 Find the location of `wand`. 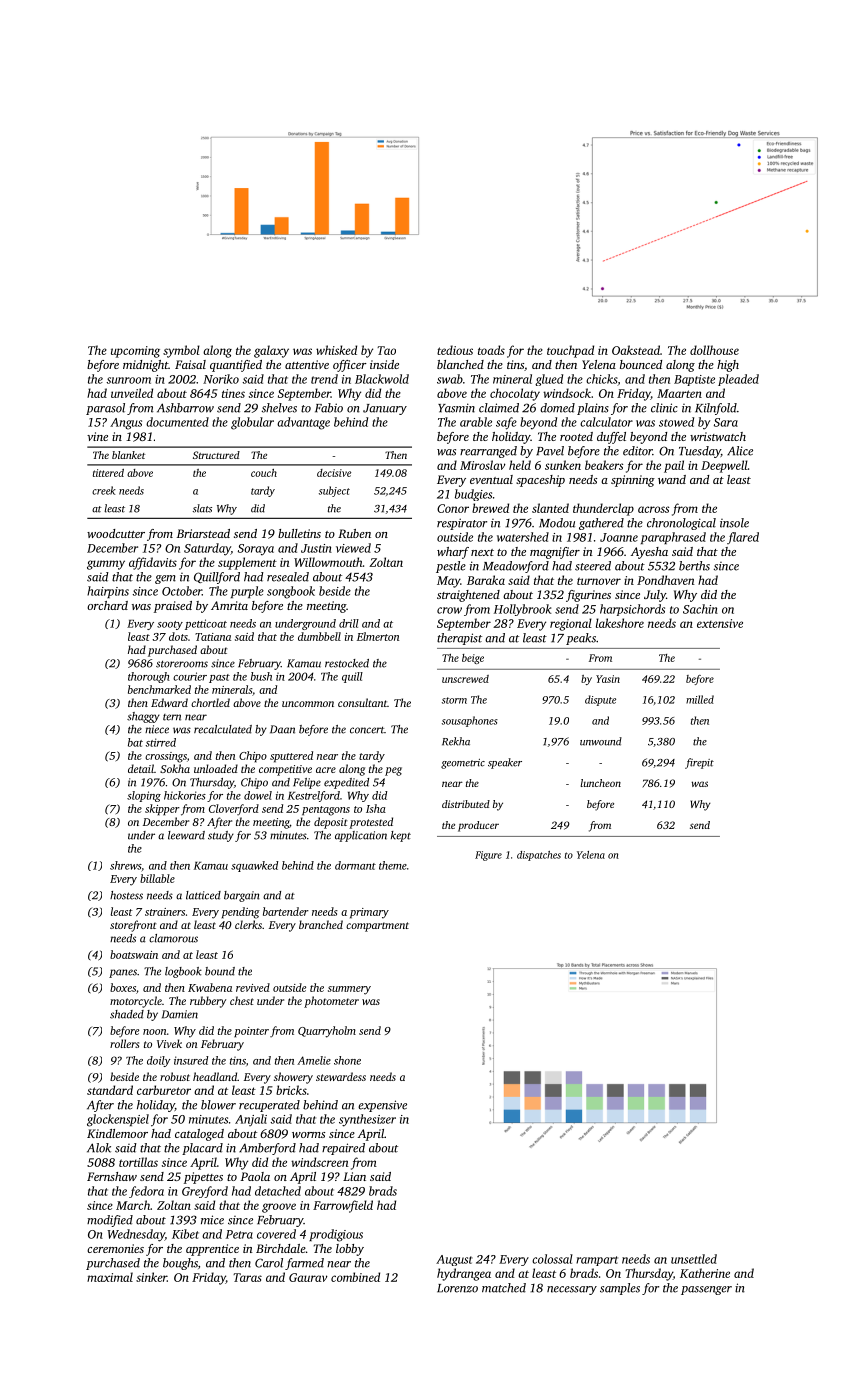

wand is located at coordinates (672, 479).
